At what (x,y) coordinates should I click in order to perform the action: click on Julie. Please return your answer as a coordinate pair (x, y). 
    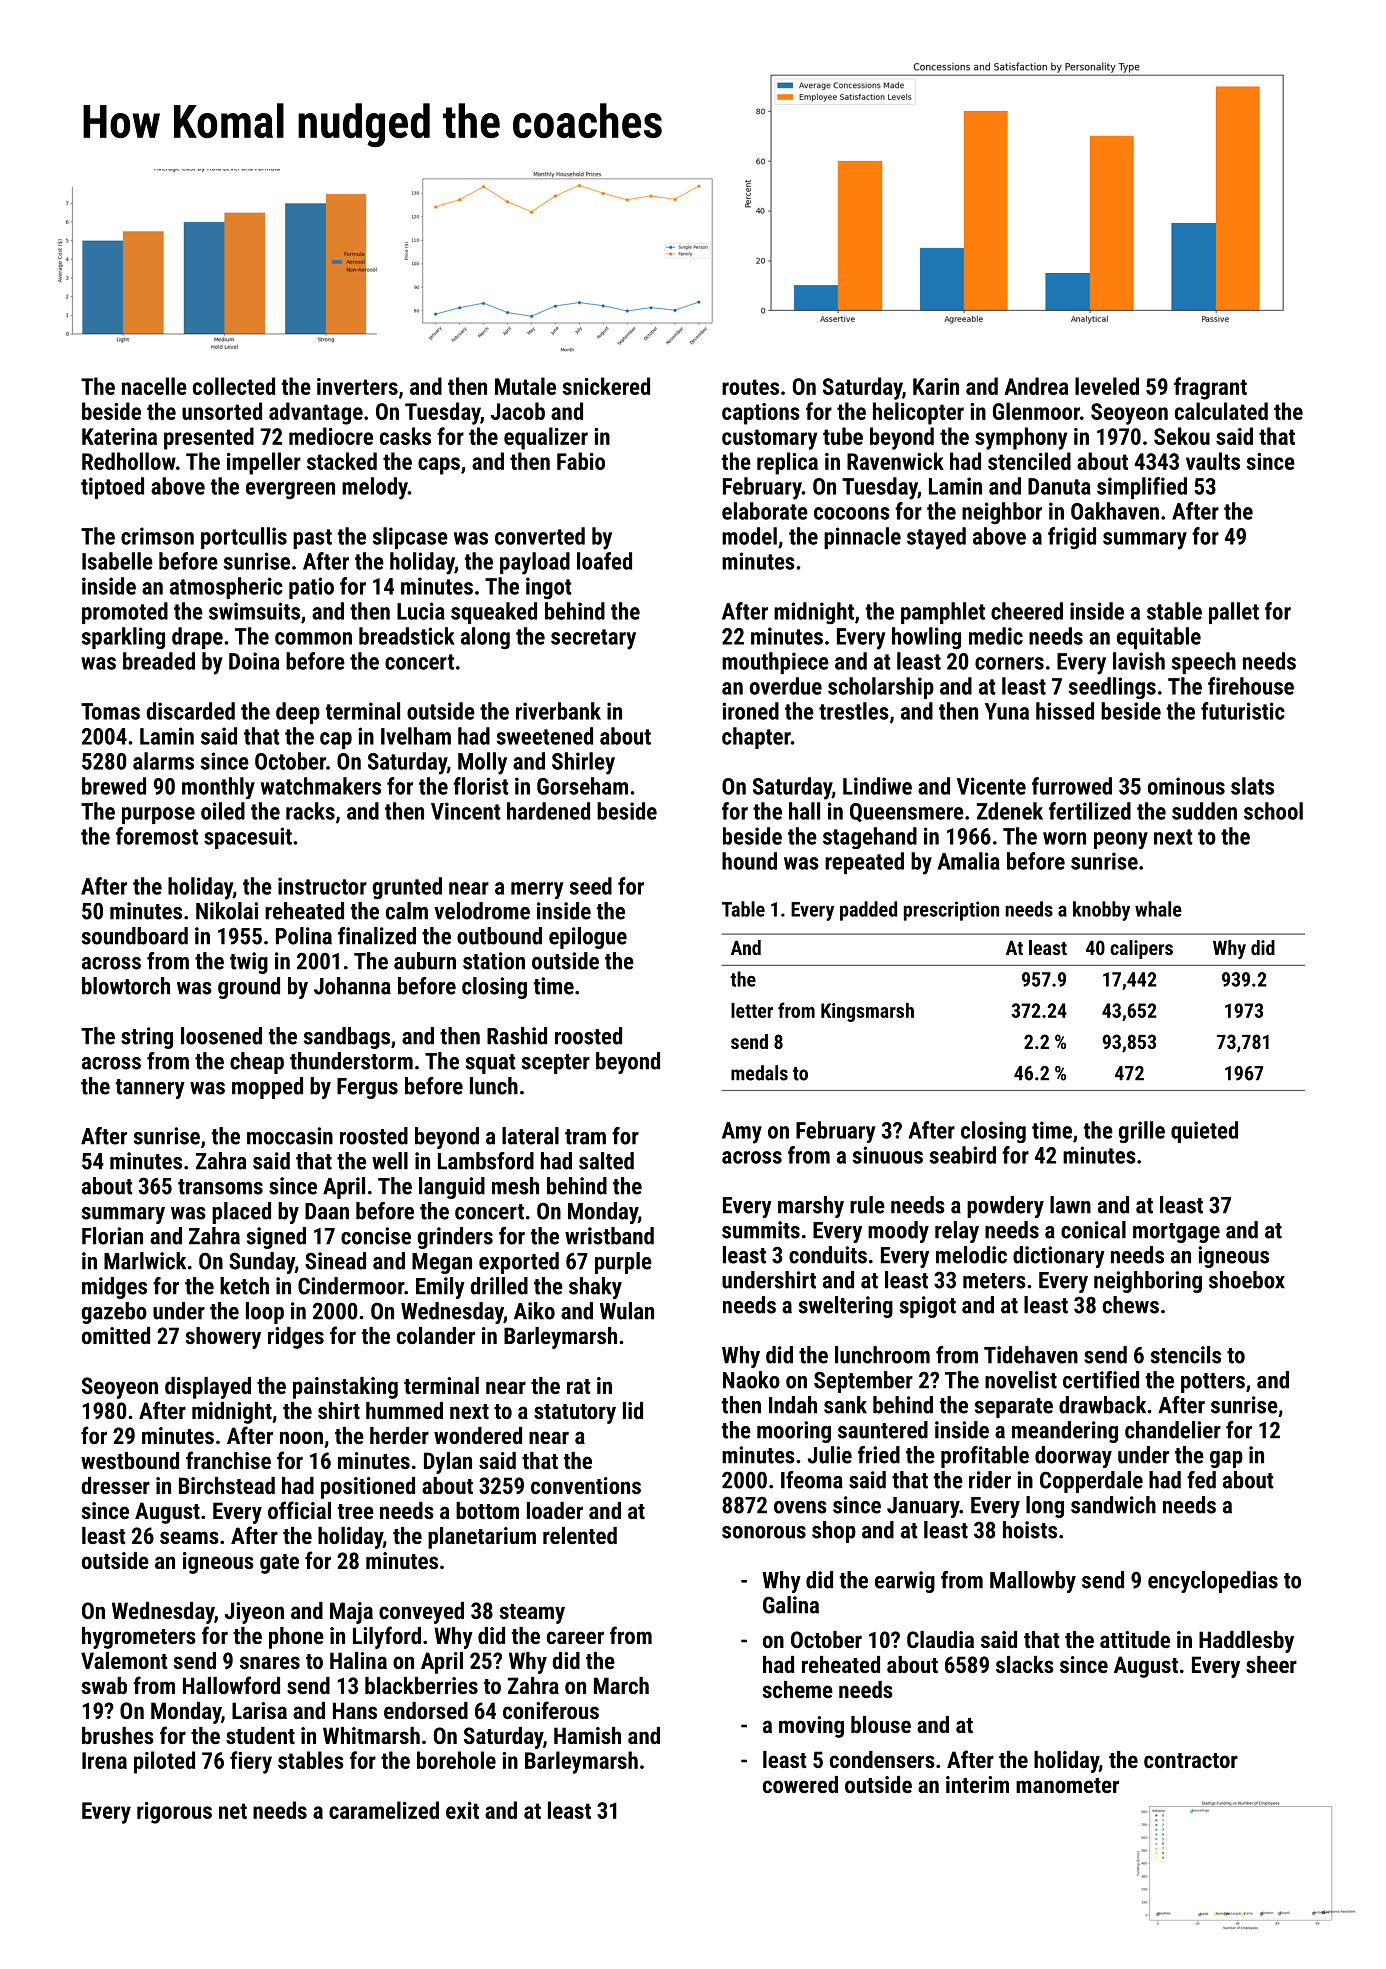
    Looking at the image, I should click on (830, 1455).
